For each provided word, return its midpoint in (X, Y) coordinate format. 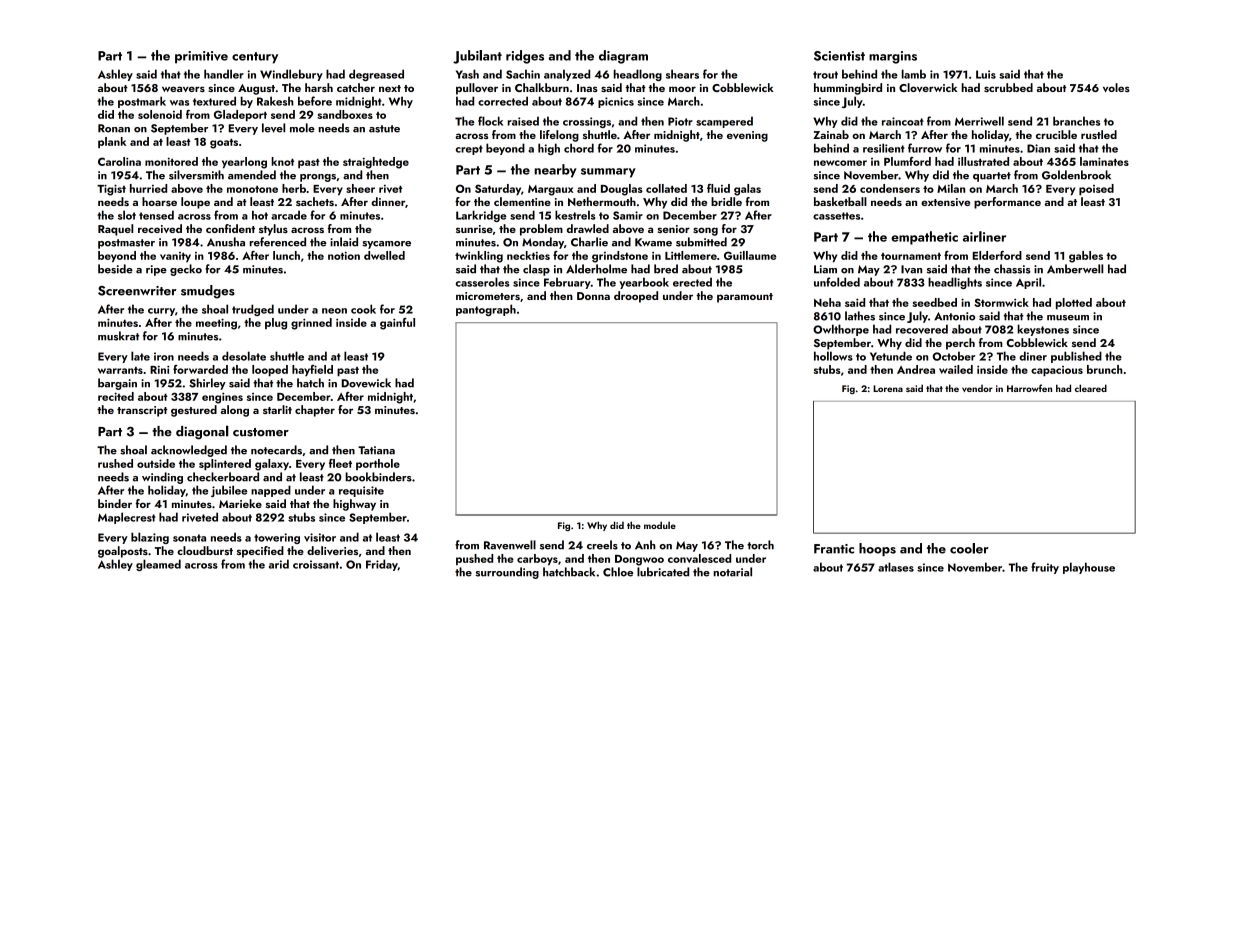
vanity (175, 257)
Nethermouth (602, 201)
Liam (825, 269)
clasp (536, 270)
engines (222, 398)
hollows (833, 356)
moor (682, 89)
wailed (956, 369)
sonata (189, 538)
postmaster (126, 244)
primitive (201, 57)
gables (1086, 257)
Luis (986, 74)
